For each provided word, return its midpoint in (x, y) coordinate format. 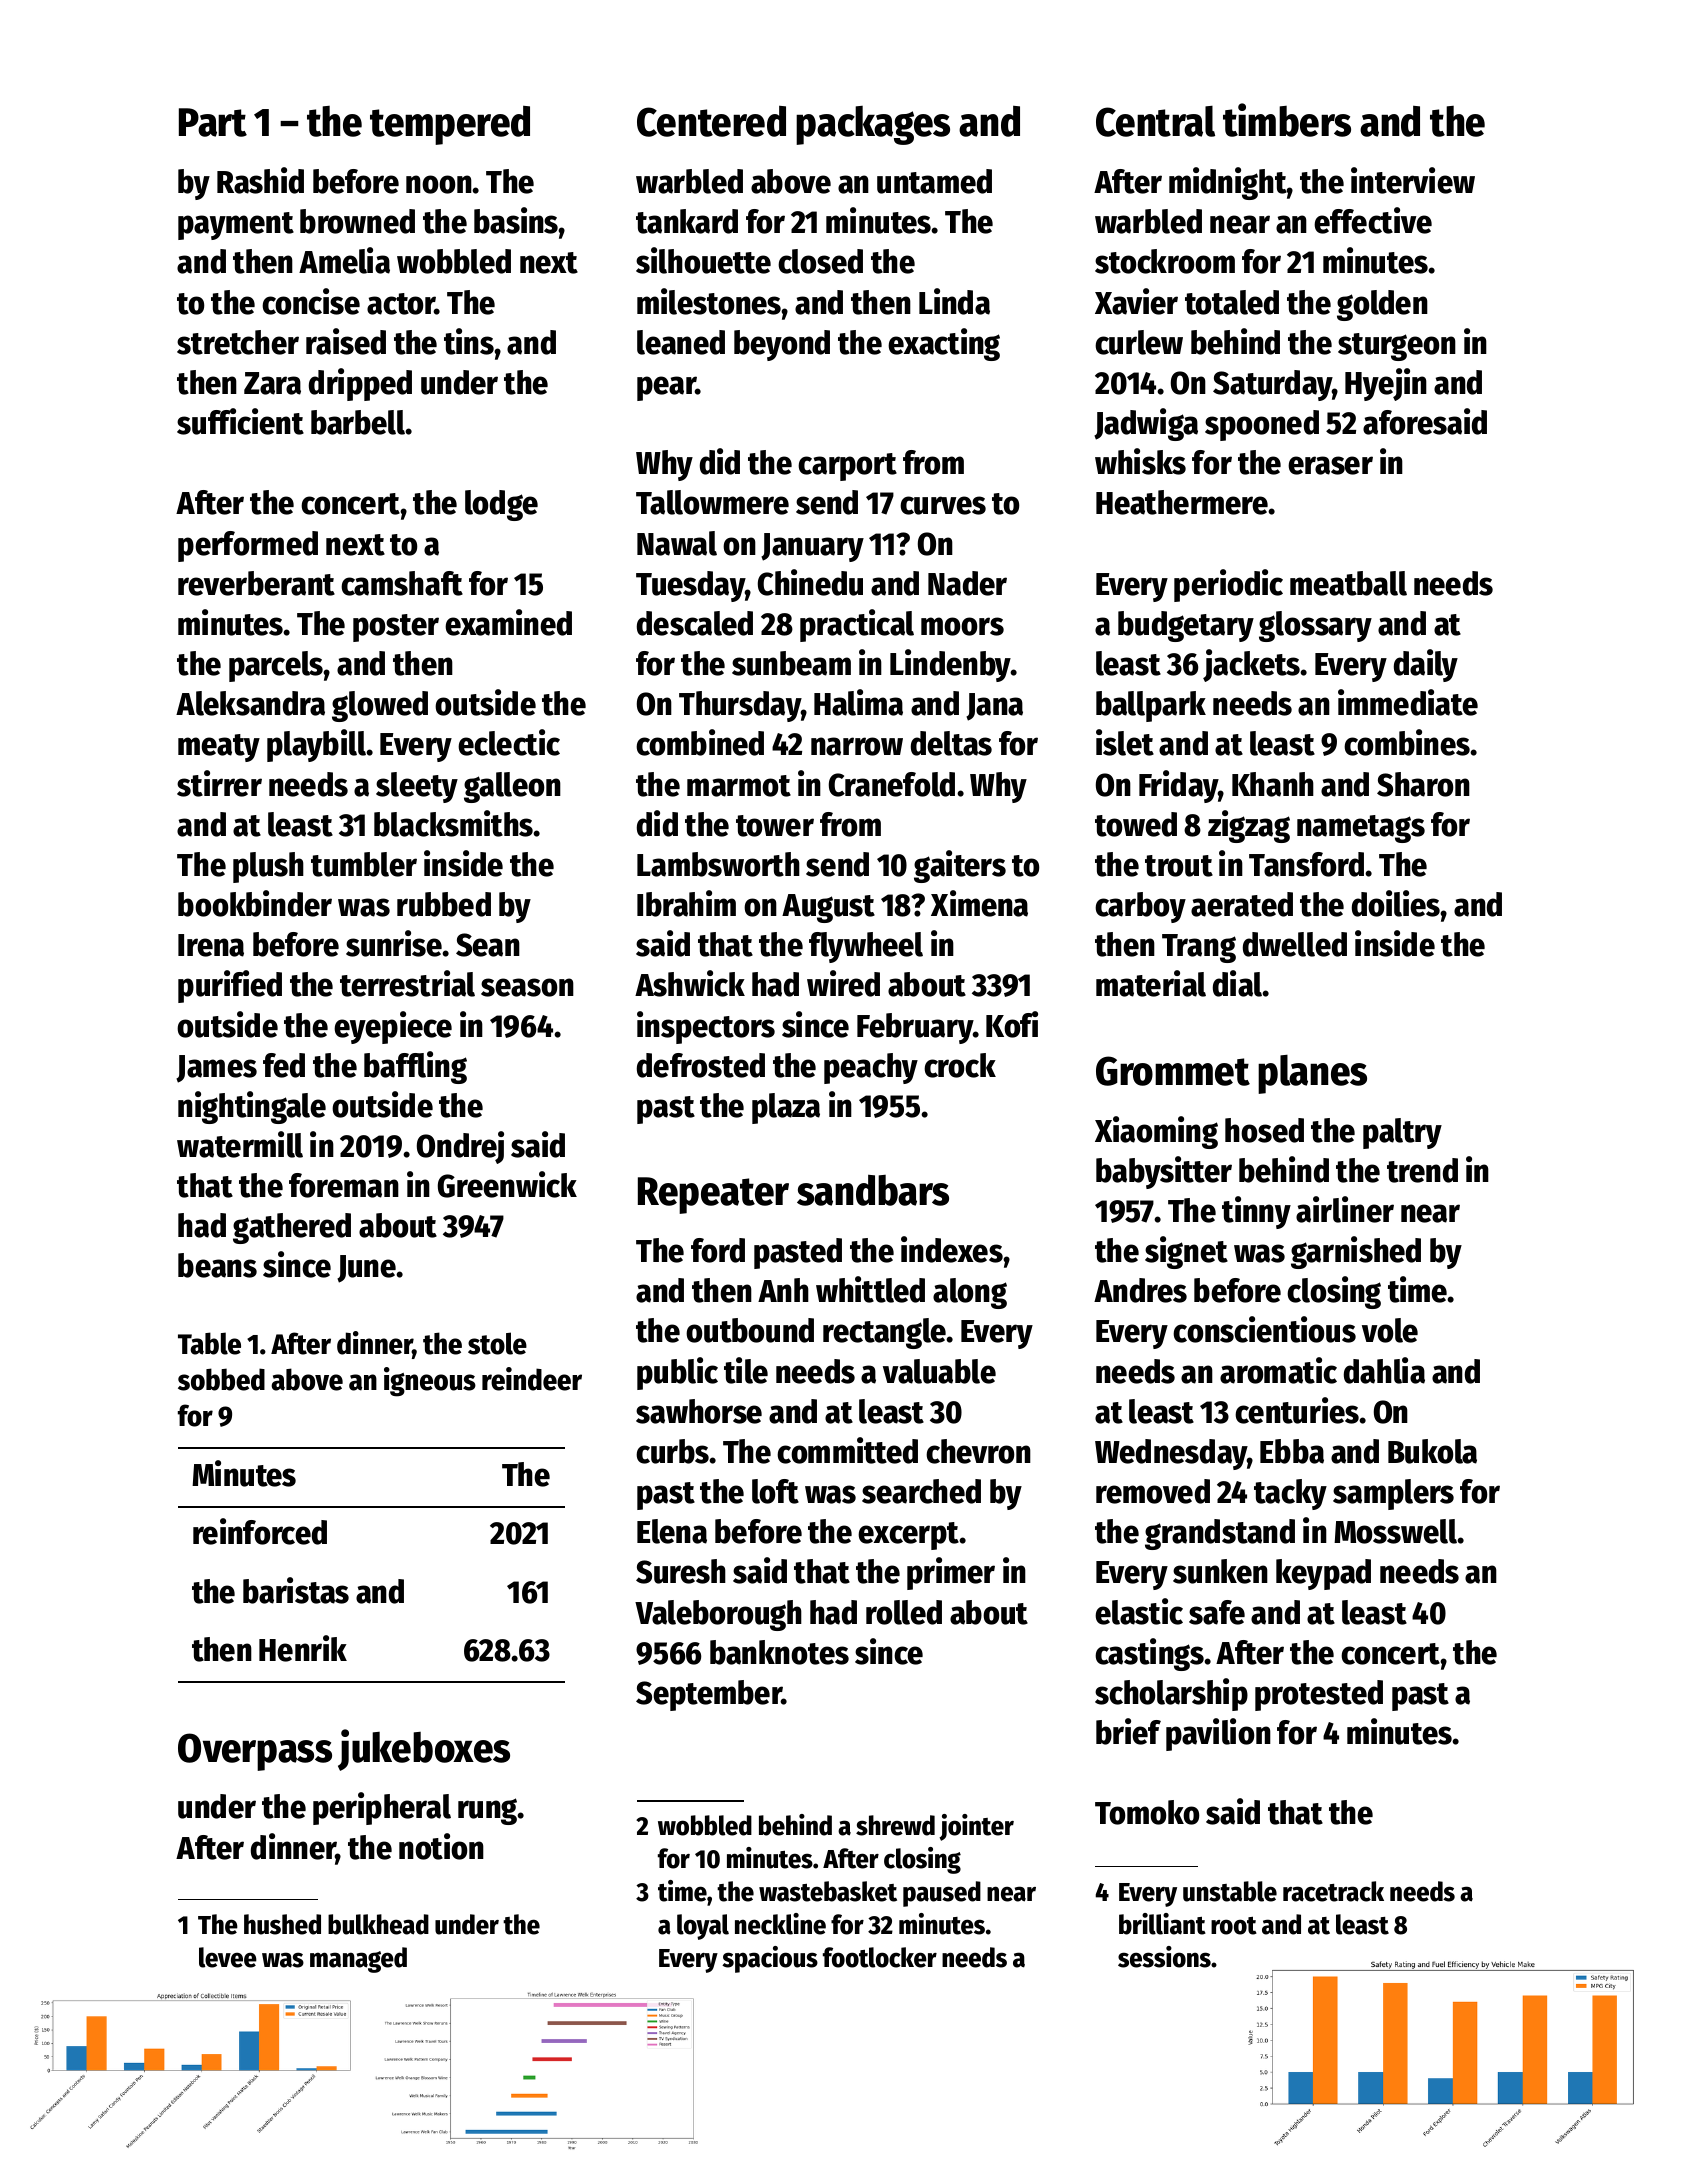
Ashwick (690, 983)
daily (1426, 665)
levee (228, 1957)
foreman (344, 1185)
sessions (1164, 1957)
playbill (316, 745)
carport (847, 467)
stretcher (238, 342)
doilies (1396, 903)
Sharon (1423, 784)
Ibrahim (686, 903)
